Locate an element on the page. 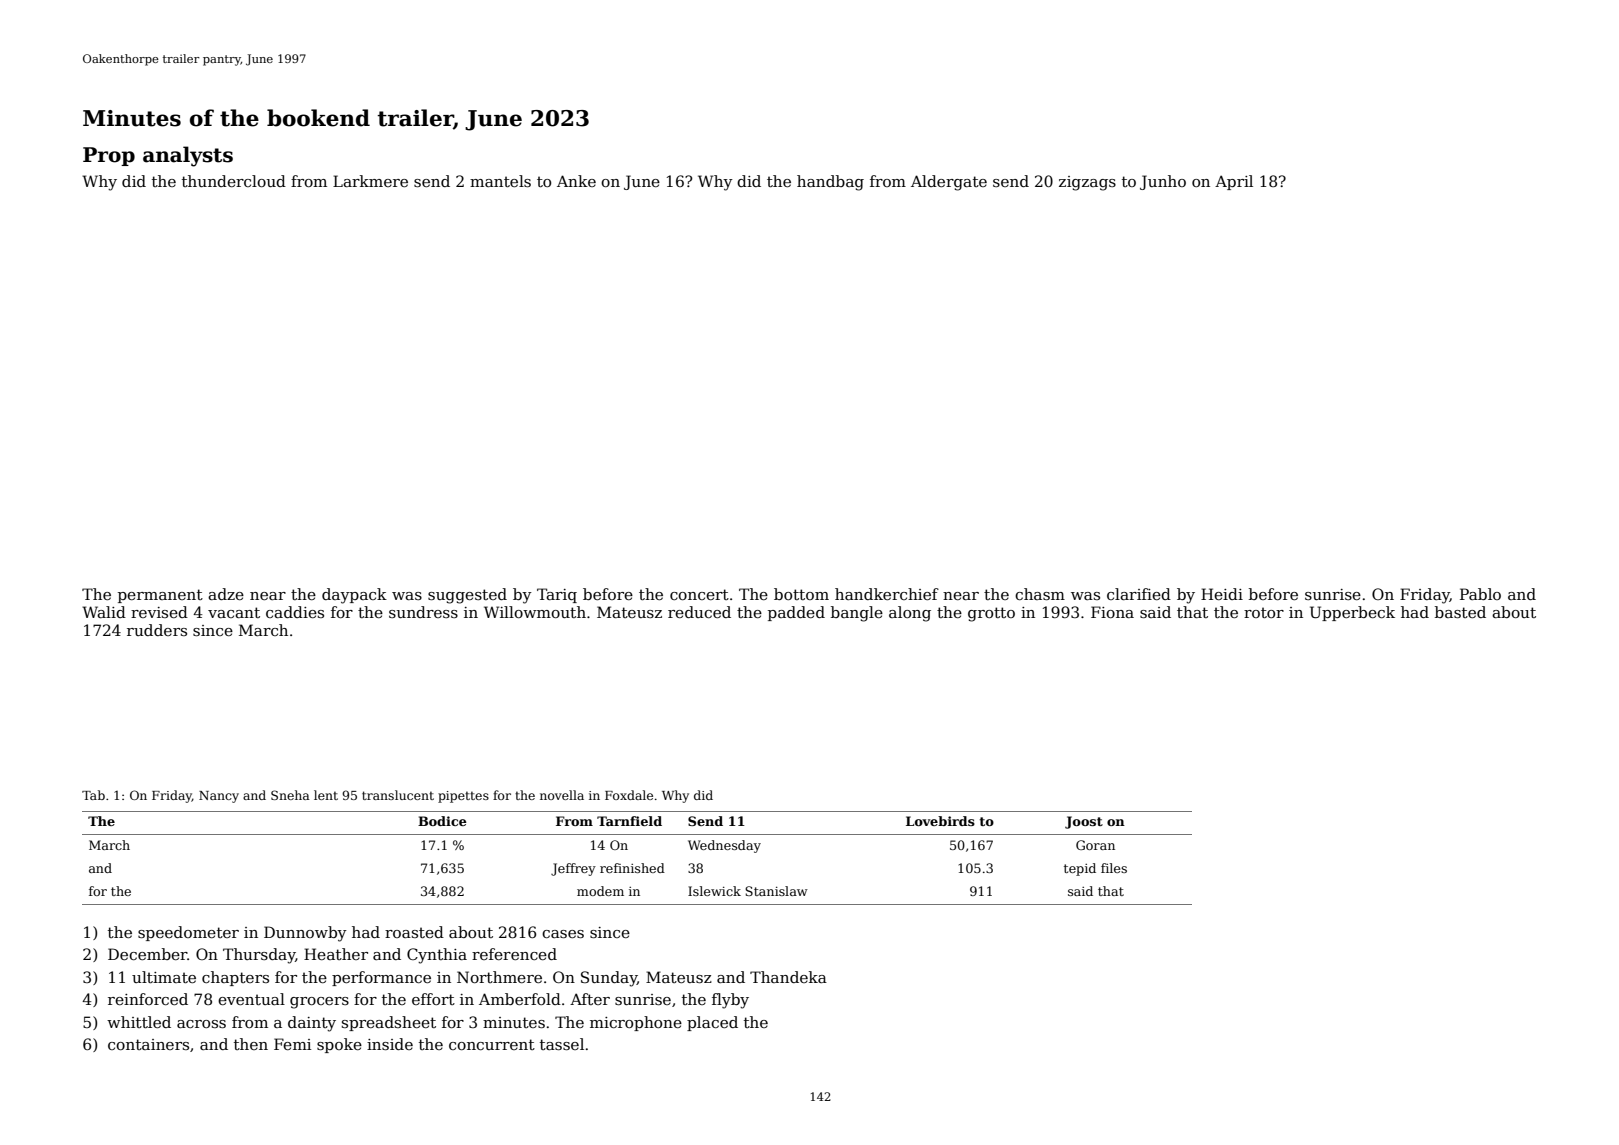  handkerchief is located at coordinates (887, 594).
